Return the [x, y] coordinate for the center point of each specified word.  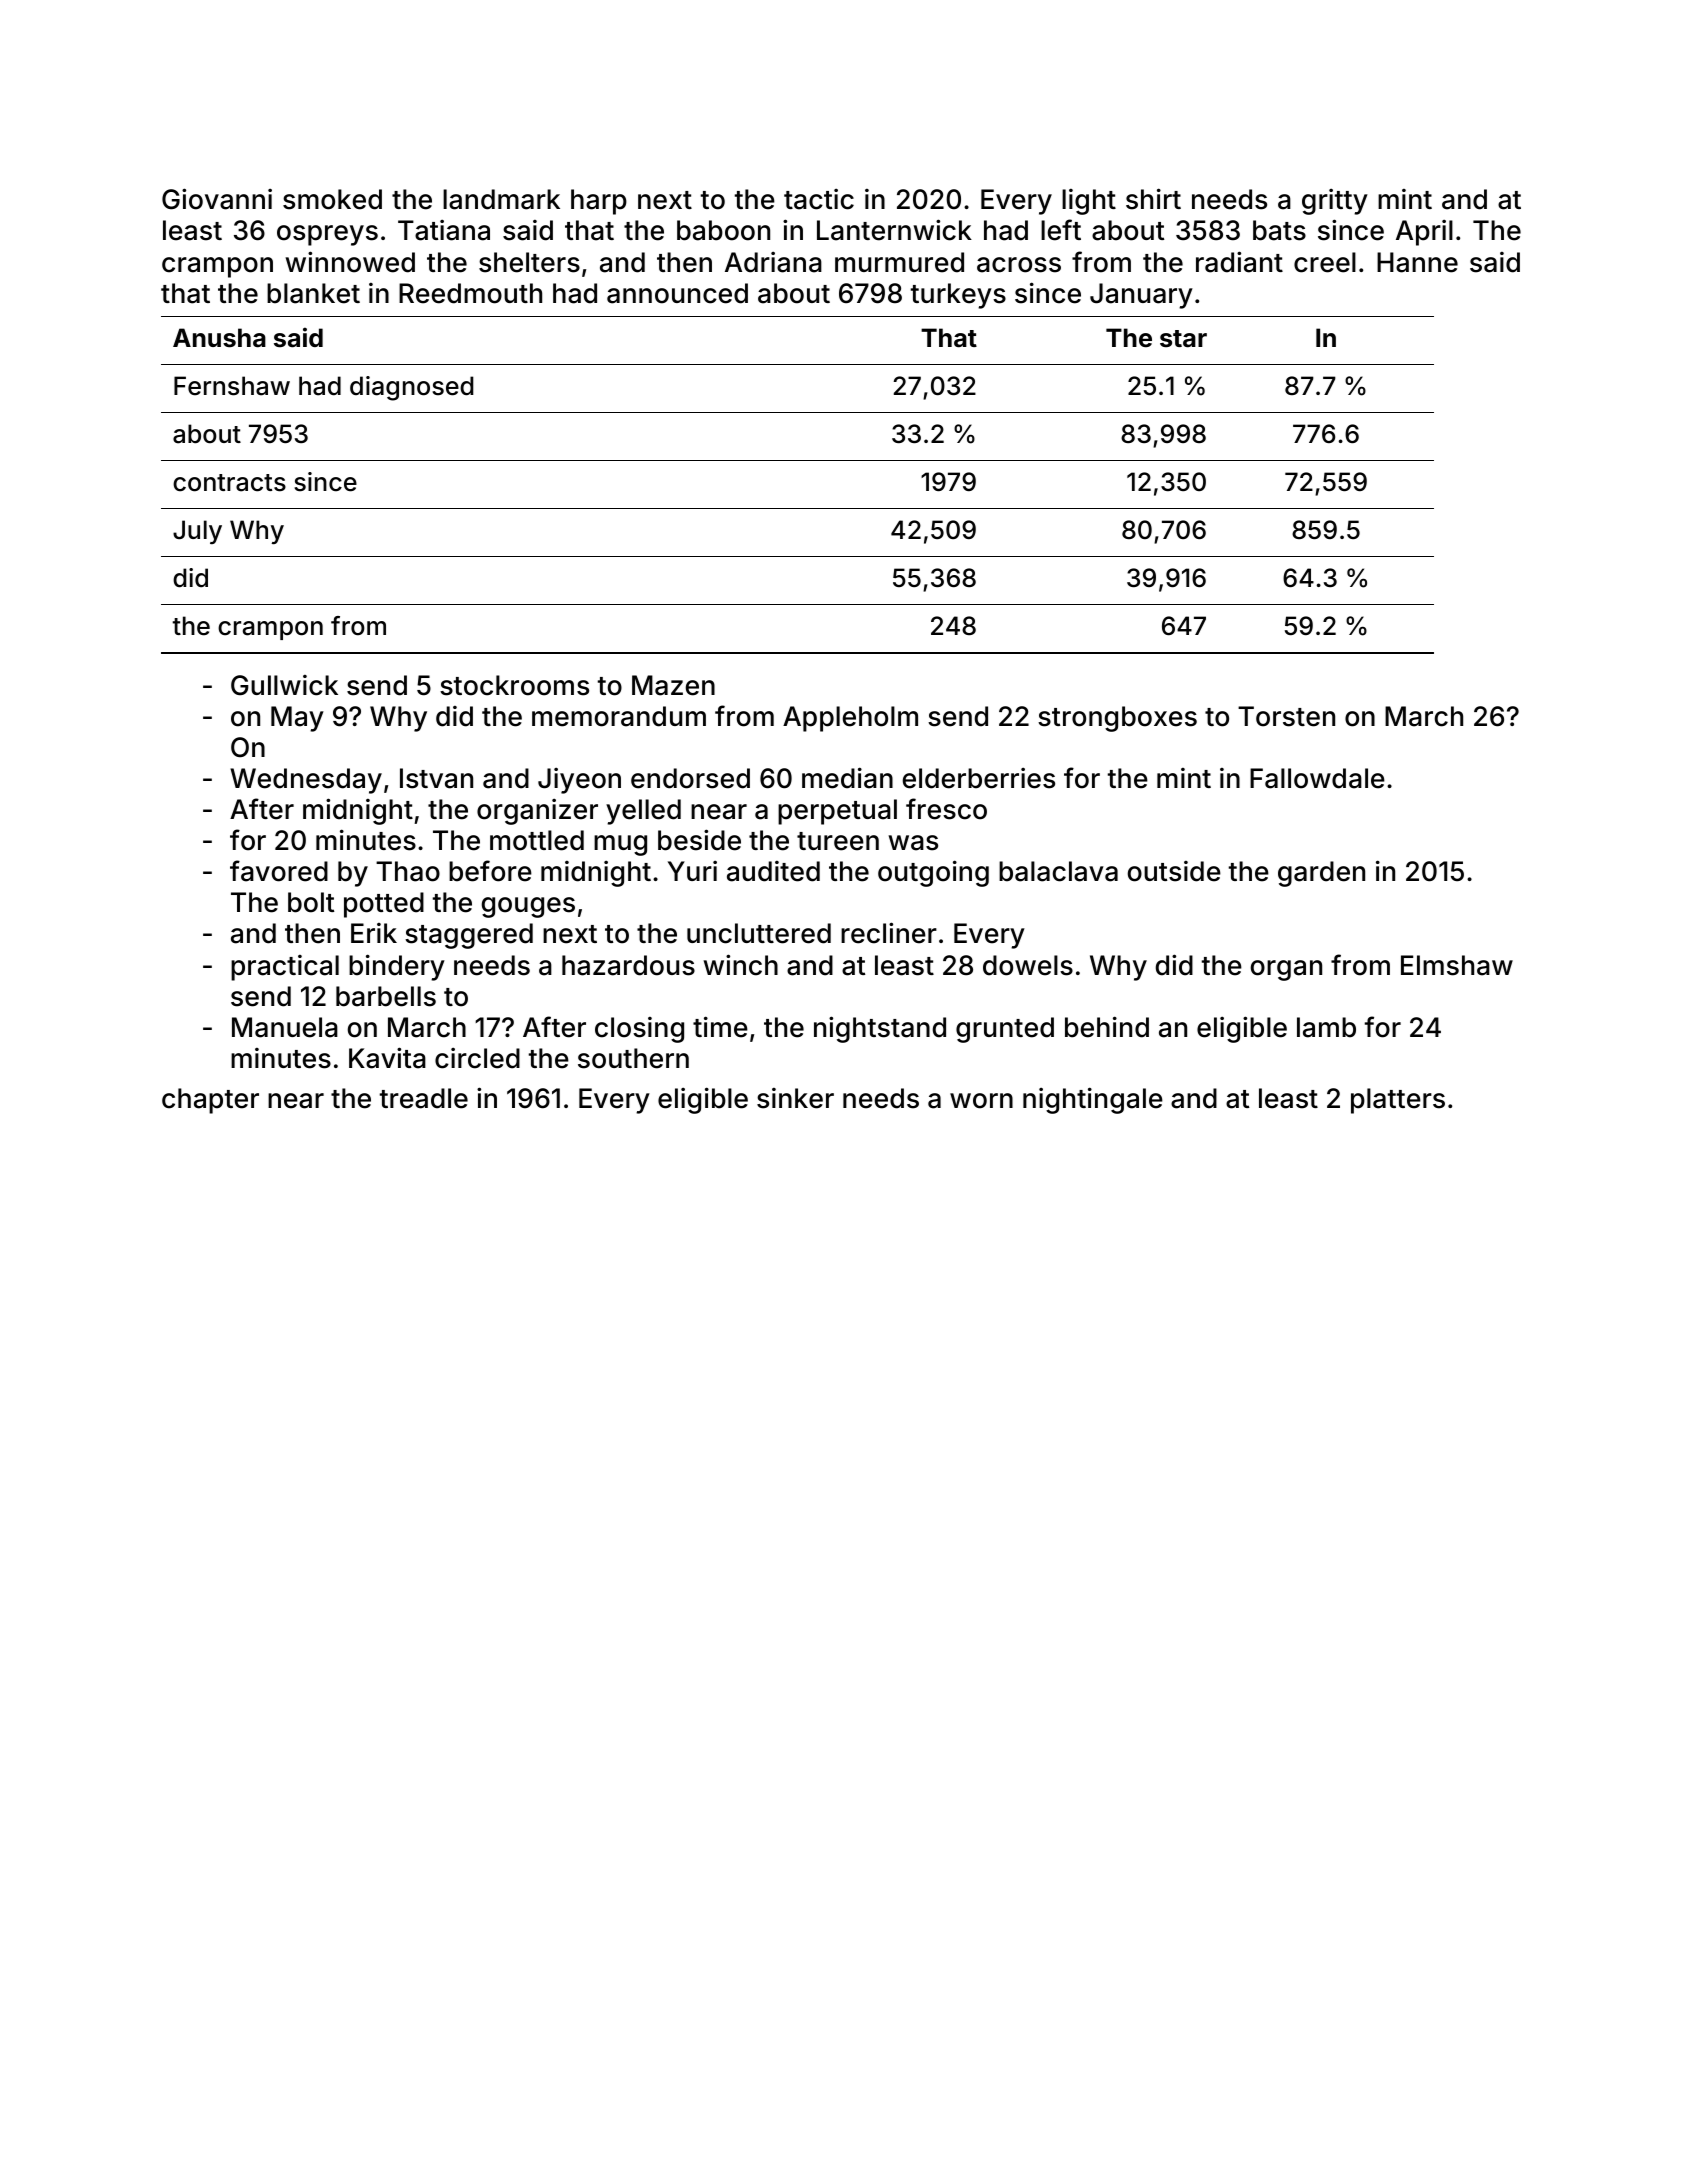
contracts [229, 483]
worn [981, 1101]
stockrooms [514, 685]
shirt [1153, 199]
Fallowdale [1317, 778]
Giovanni [217, 199]
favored [279, 871]
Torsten [1286, 716]
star [1183, 339]
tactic [819, 199]
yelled [643, 812]
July [197, 532]
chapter [210, 1101]
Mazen [673, 685]
